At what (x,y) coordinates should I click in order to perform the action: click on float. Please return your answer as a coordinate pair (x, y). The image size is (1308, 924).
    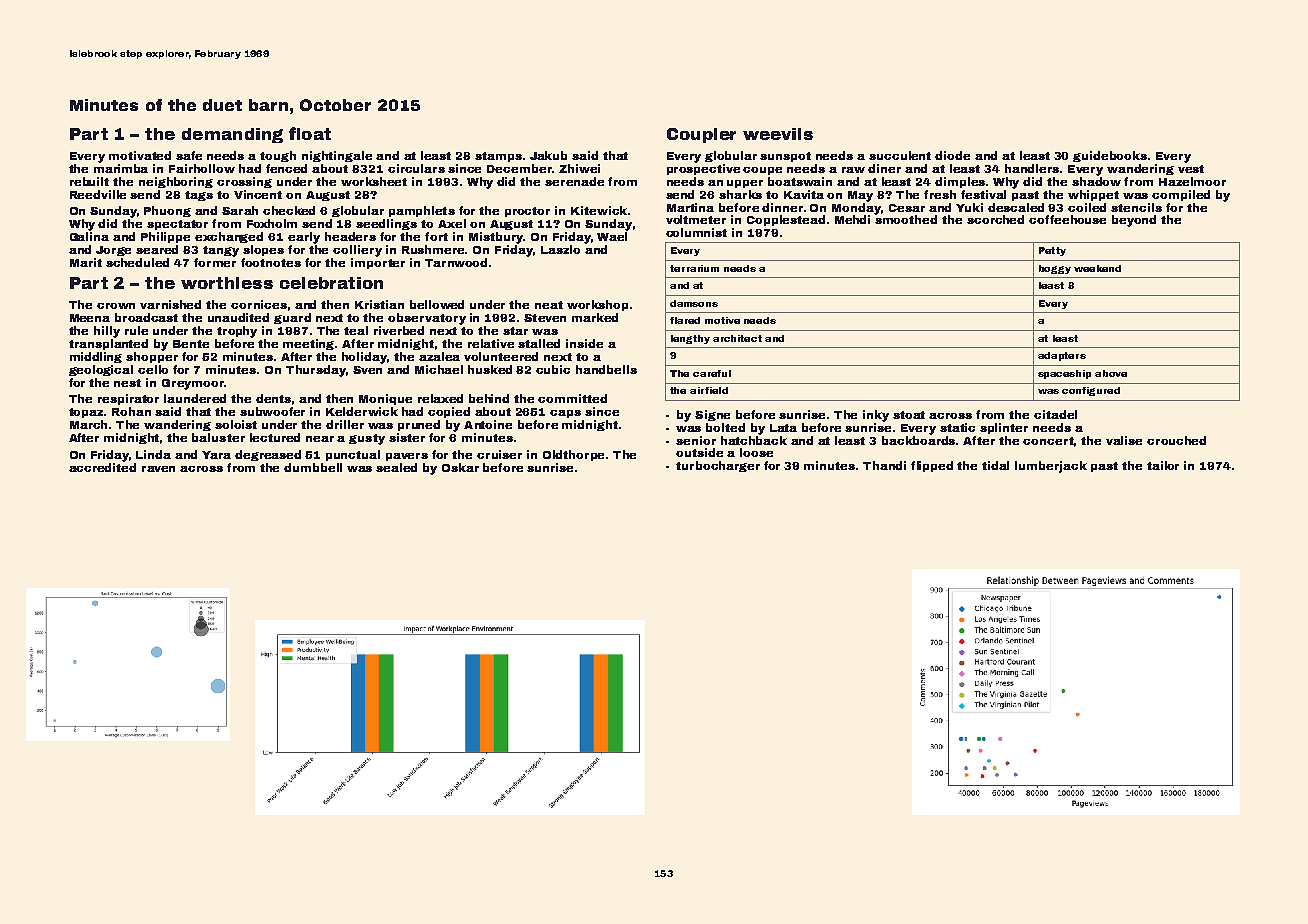
    Looking at the image, I should click on (310, 133).
